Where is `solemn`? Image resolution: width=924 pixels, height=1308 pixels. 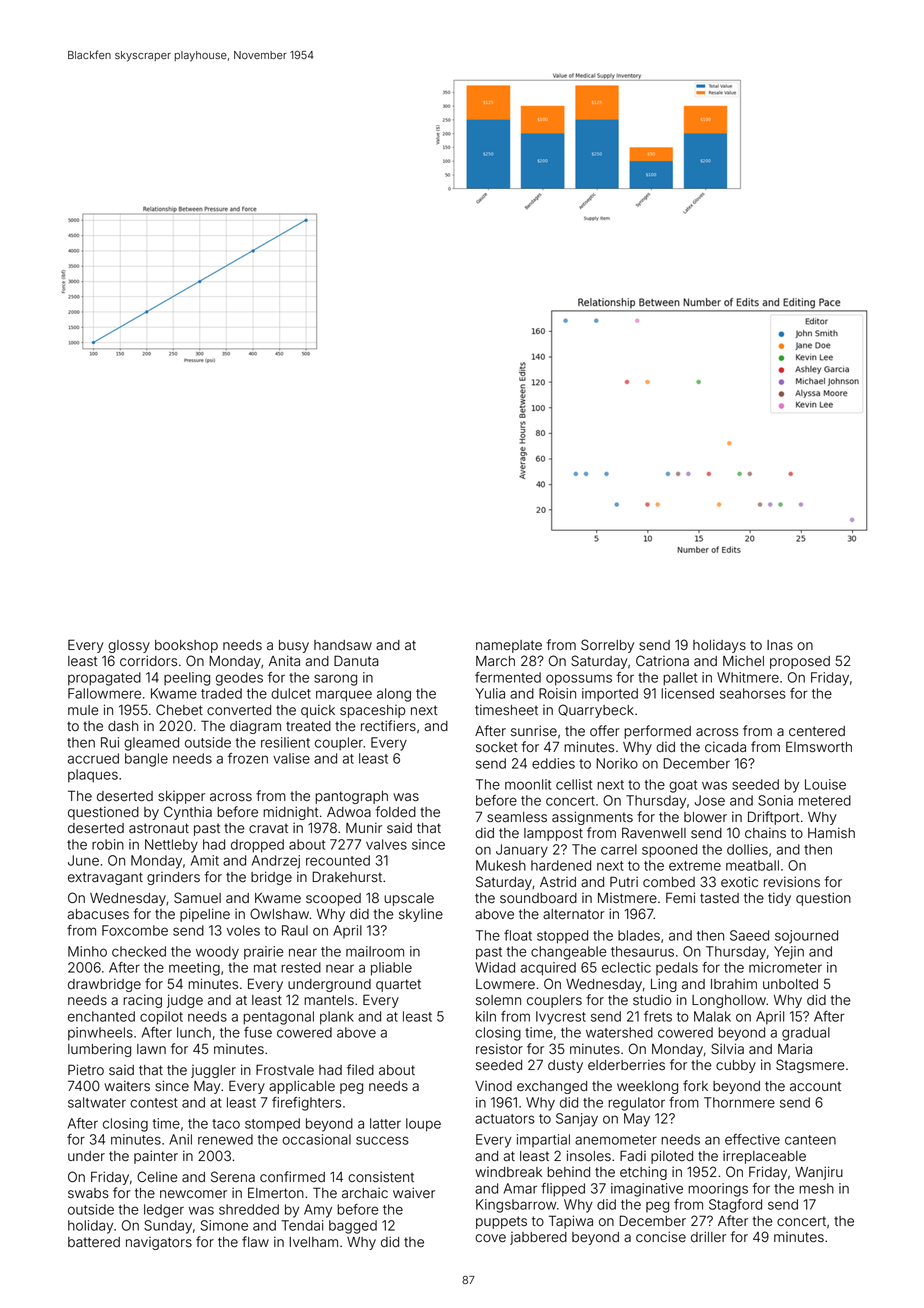 solemn is located at coordinates (498, 1000).
